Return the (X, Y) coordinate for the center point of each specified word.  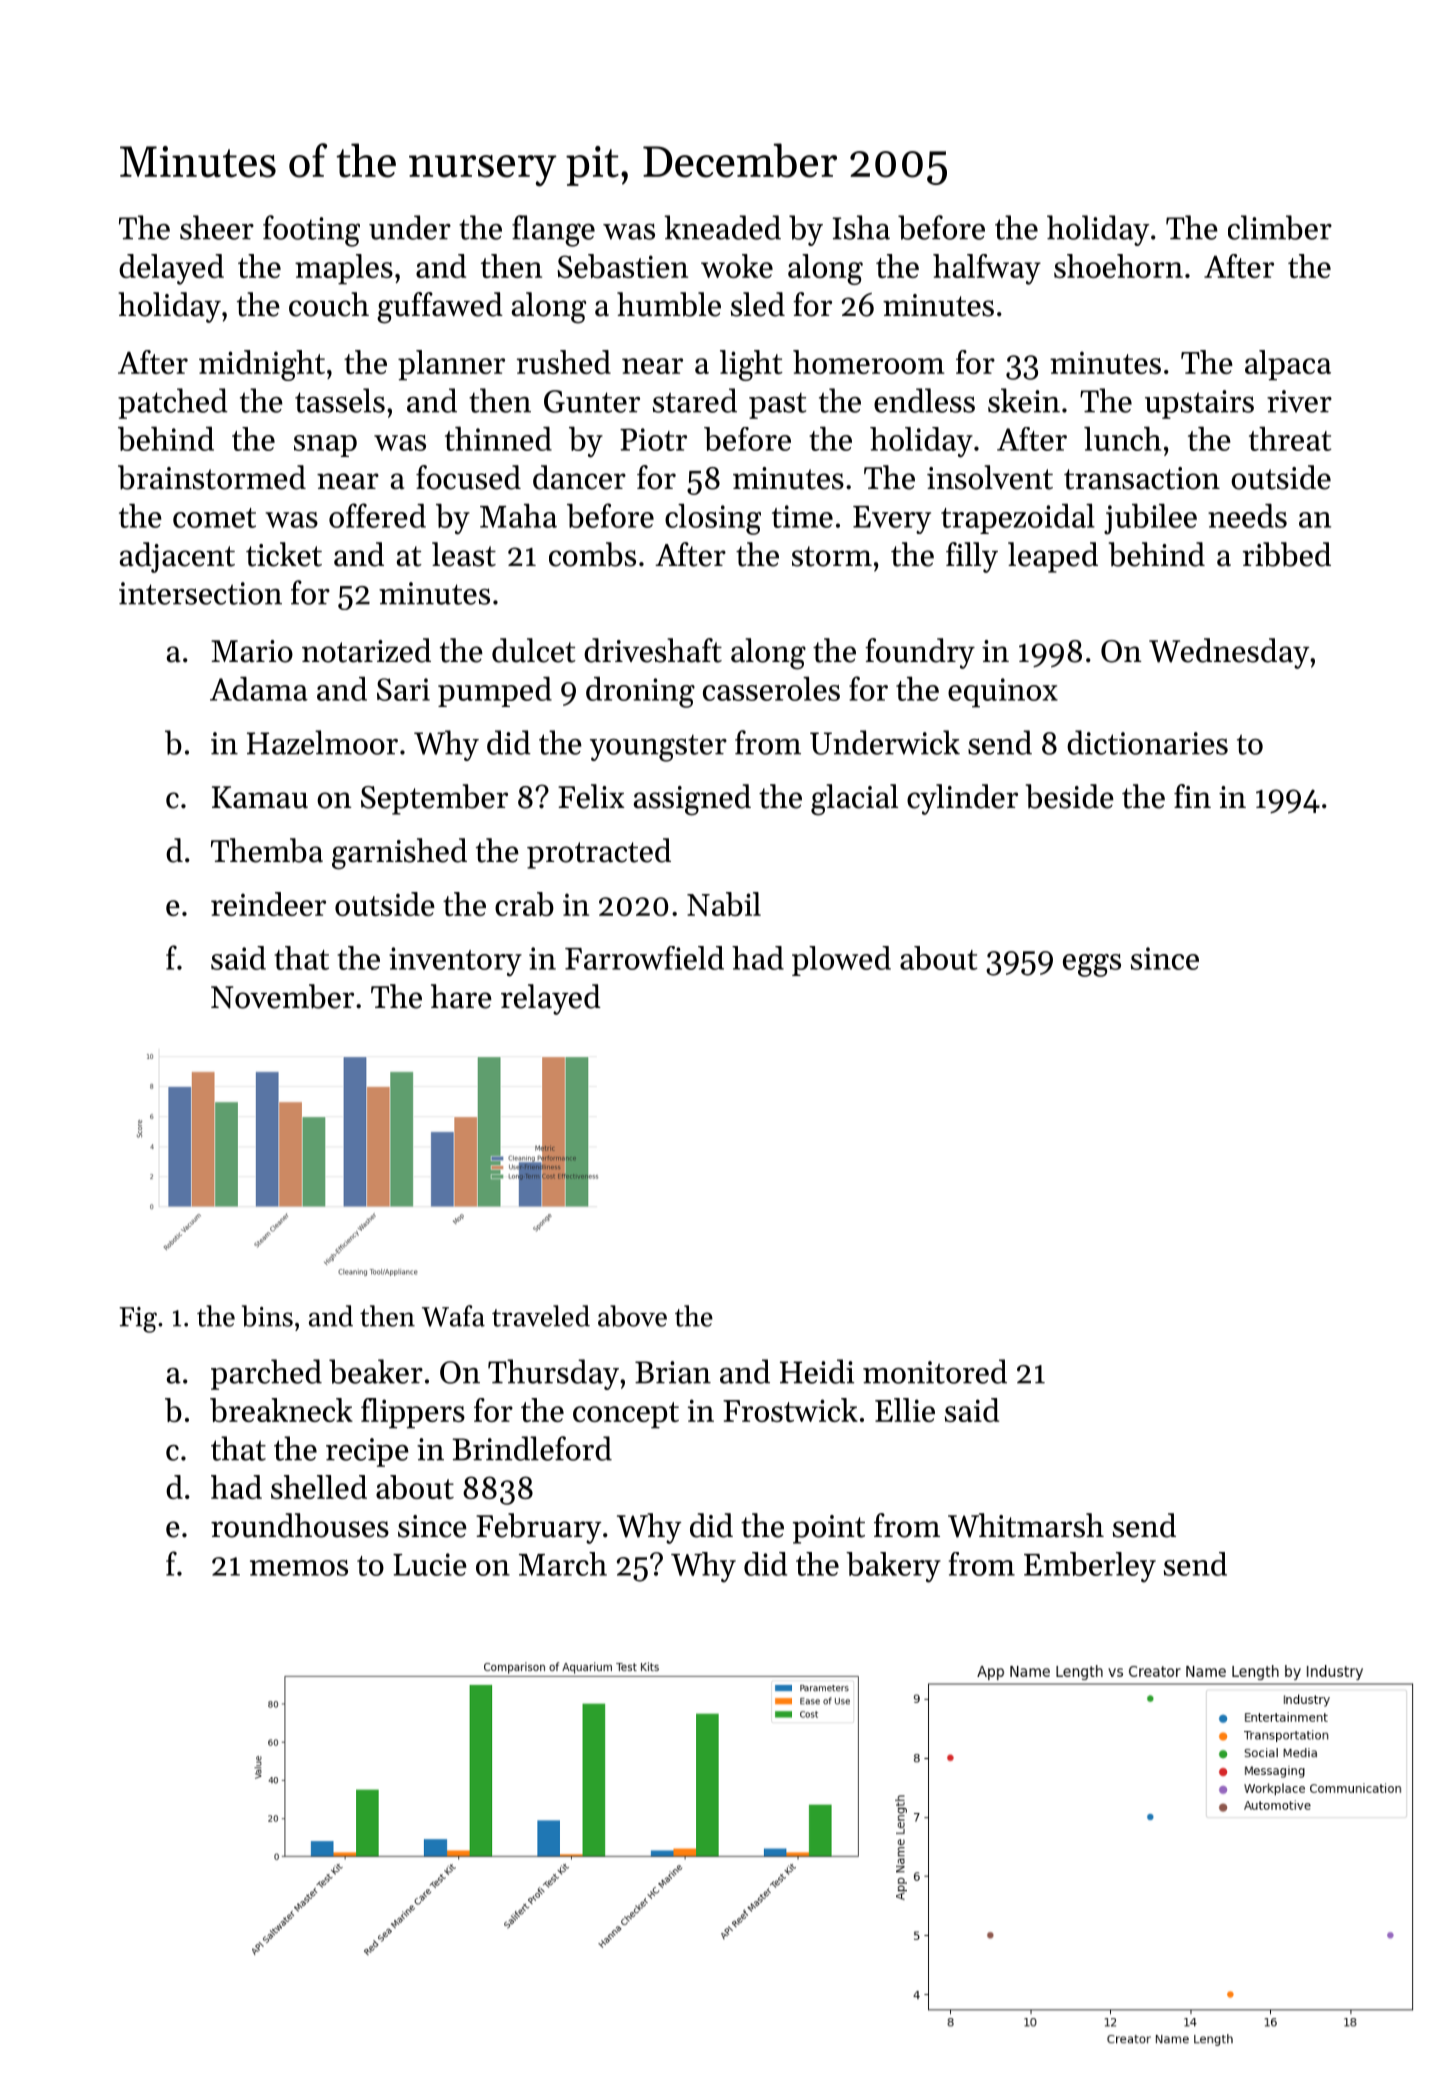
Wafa (453, 1316)
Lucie (430, 1564)
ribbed (1287, 554)
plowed (841, 961)
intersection (200, 593)
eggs (1092, 965)
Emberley (1090, 1567)
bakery (893, 1567)
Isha (861, 227)
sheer (217, 227)
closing (713, 519)
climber (1280, 227)
